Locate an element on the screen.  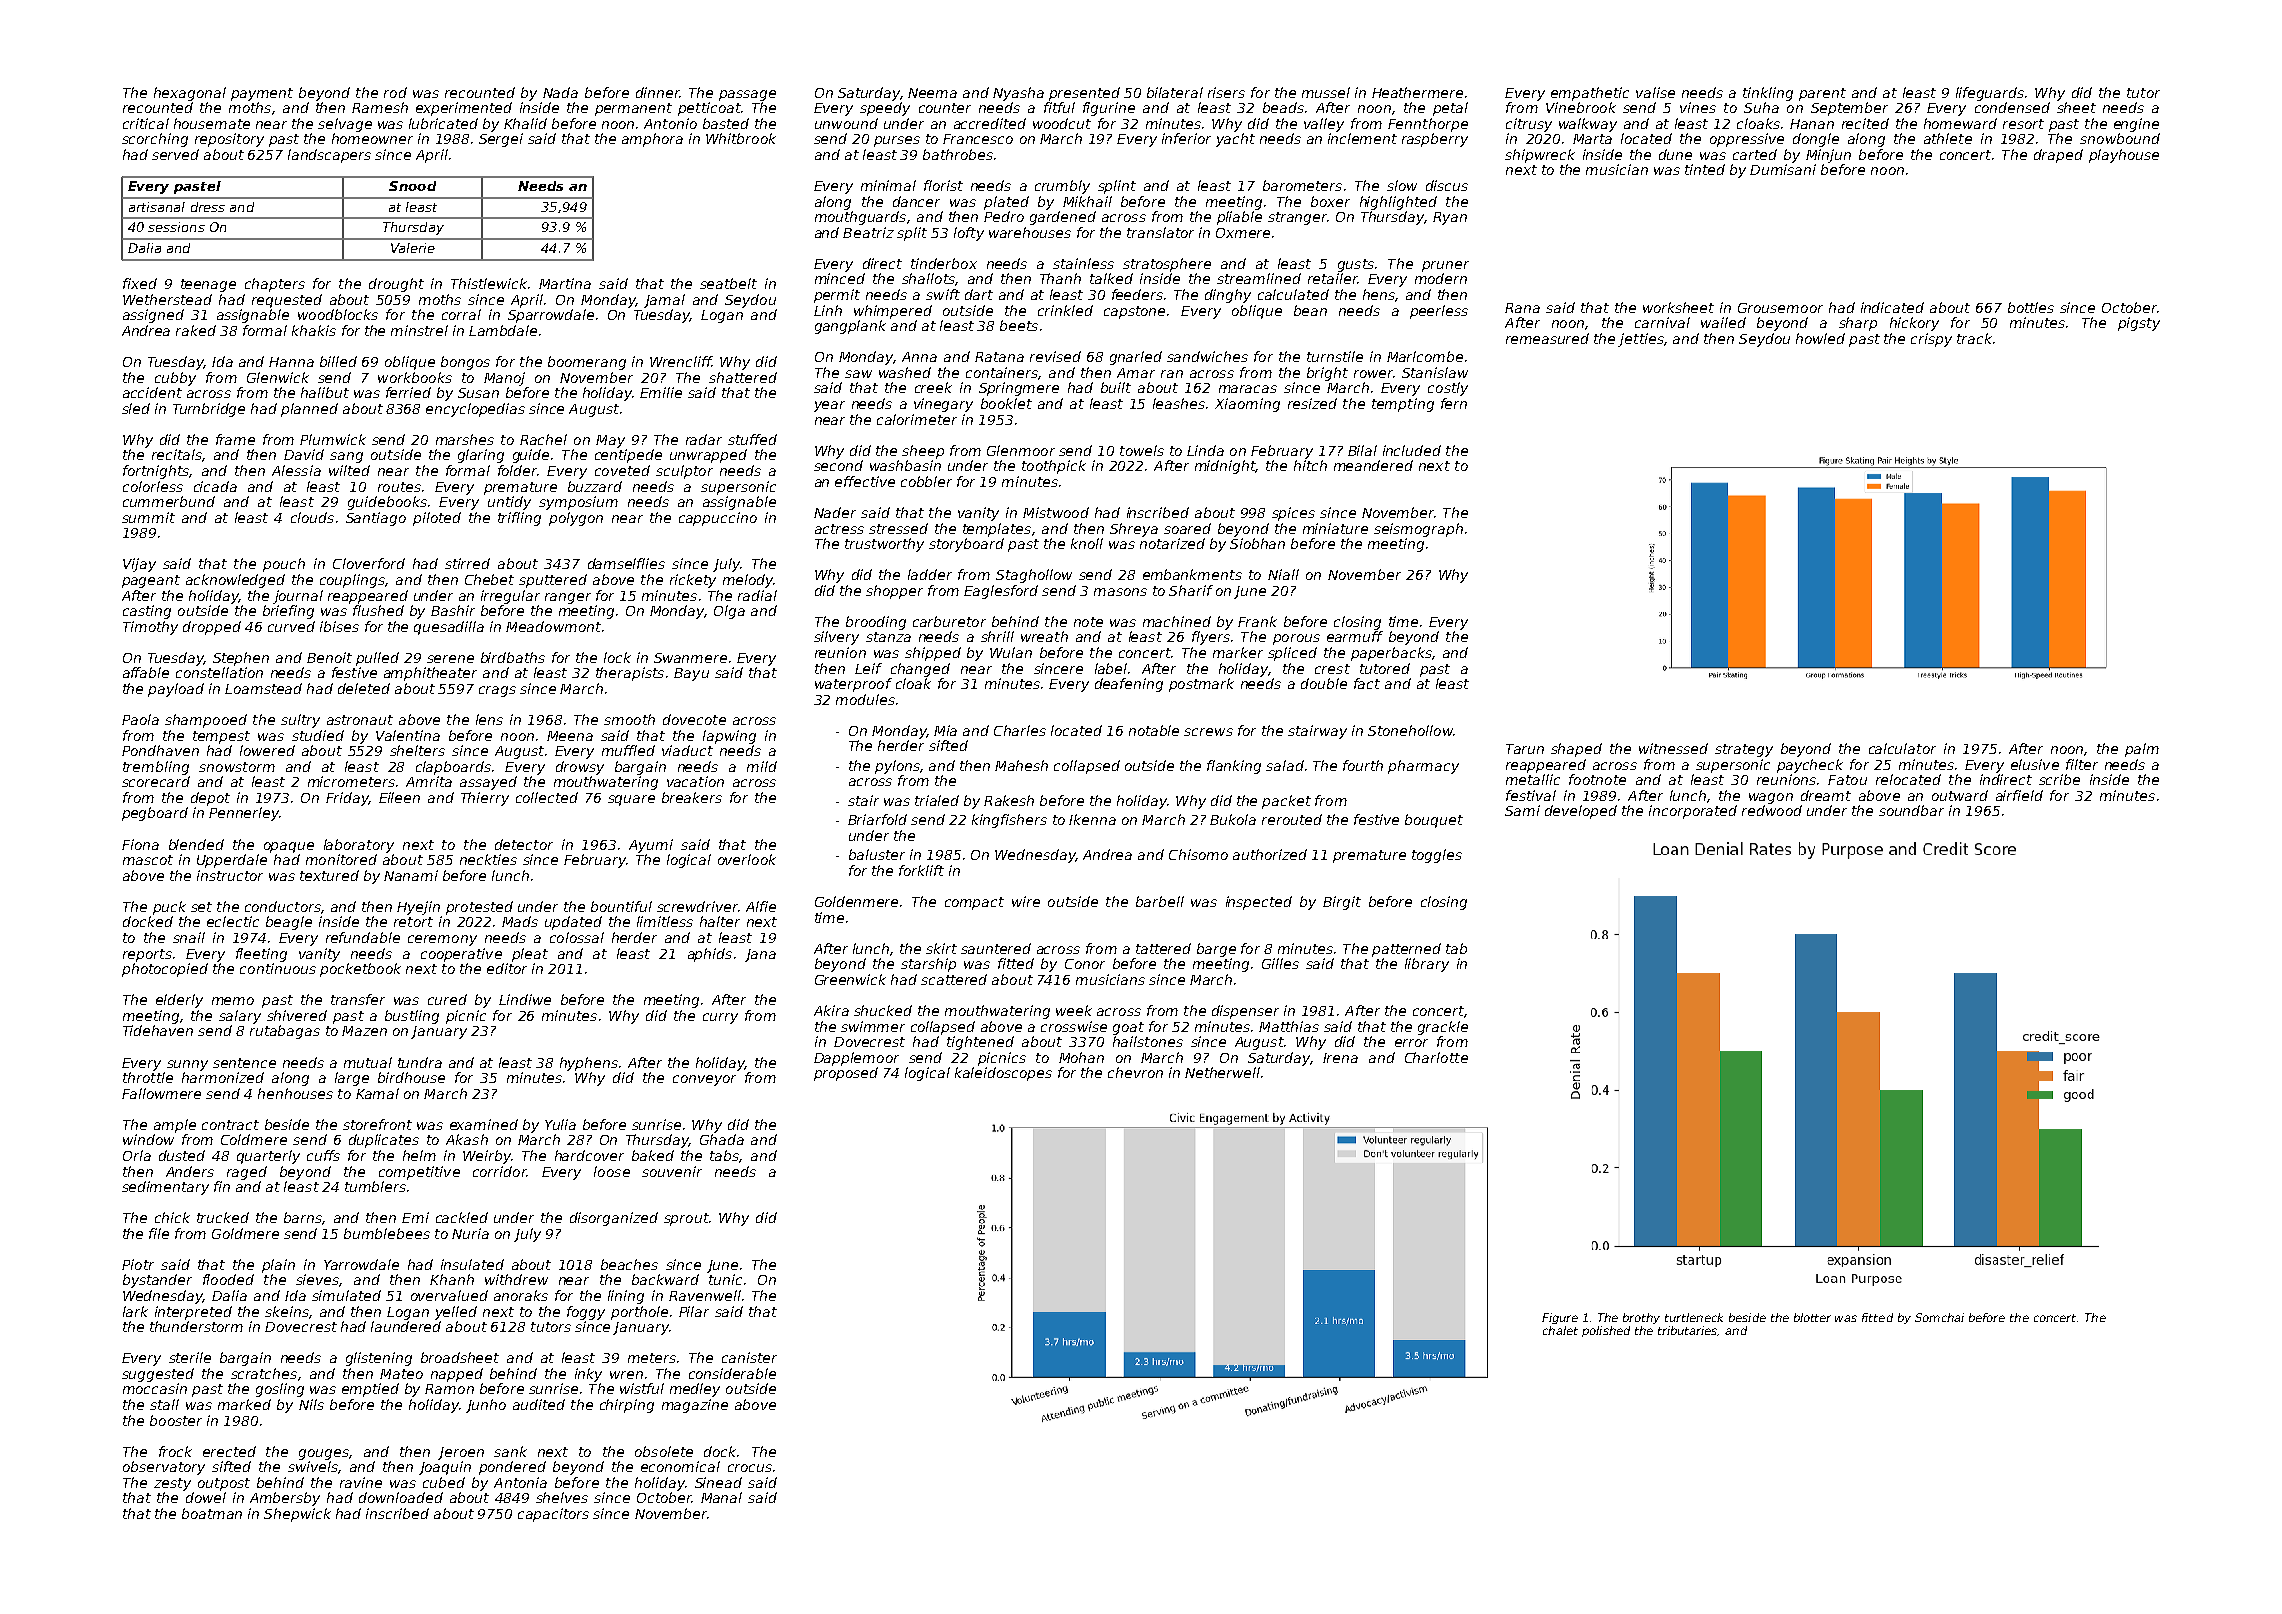
paperbacks is located at coordinates (1391, 654).
